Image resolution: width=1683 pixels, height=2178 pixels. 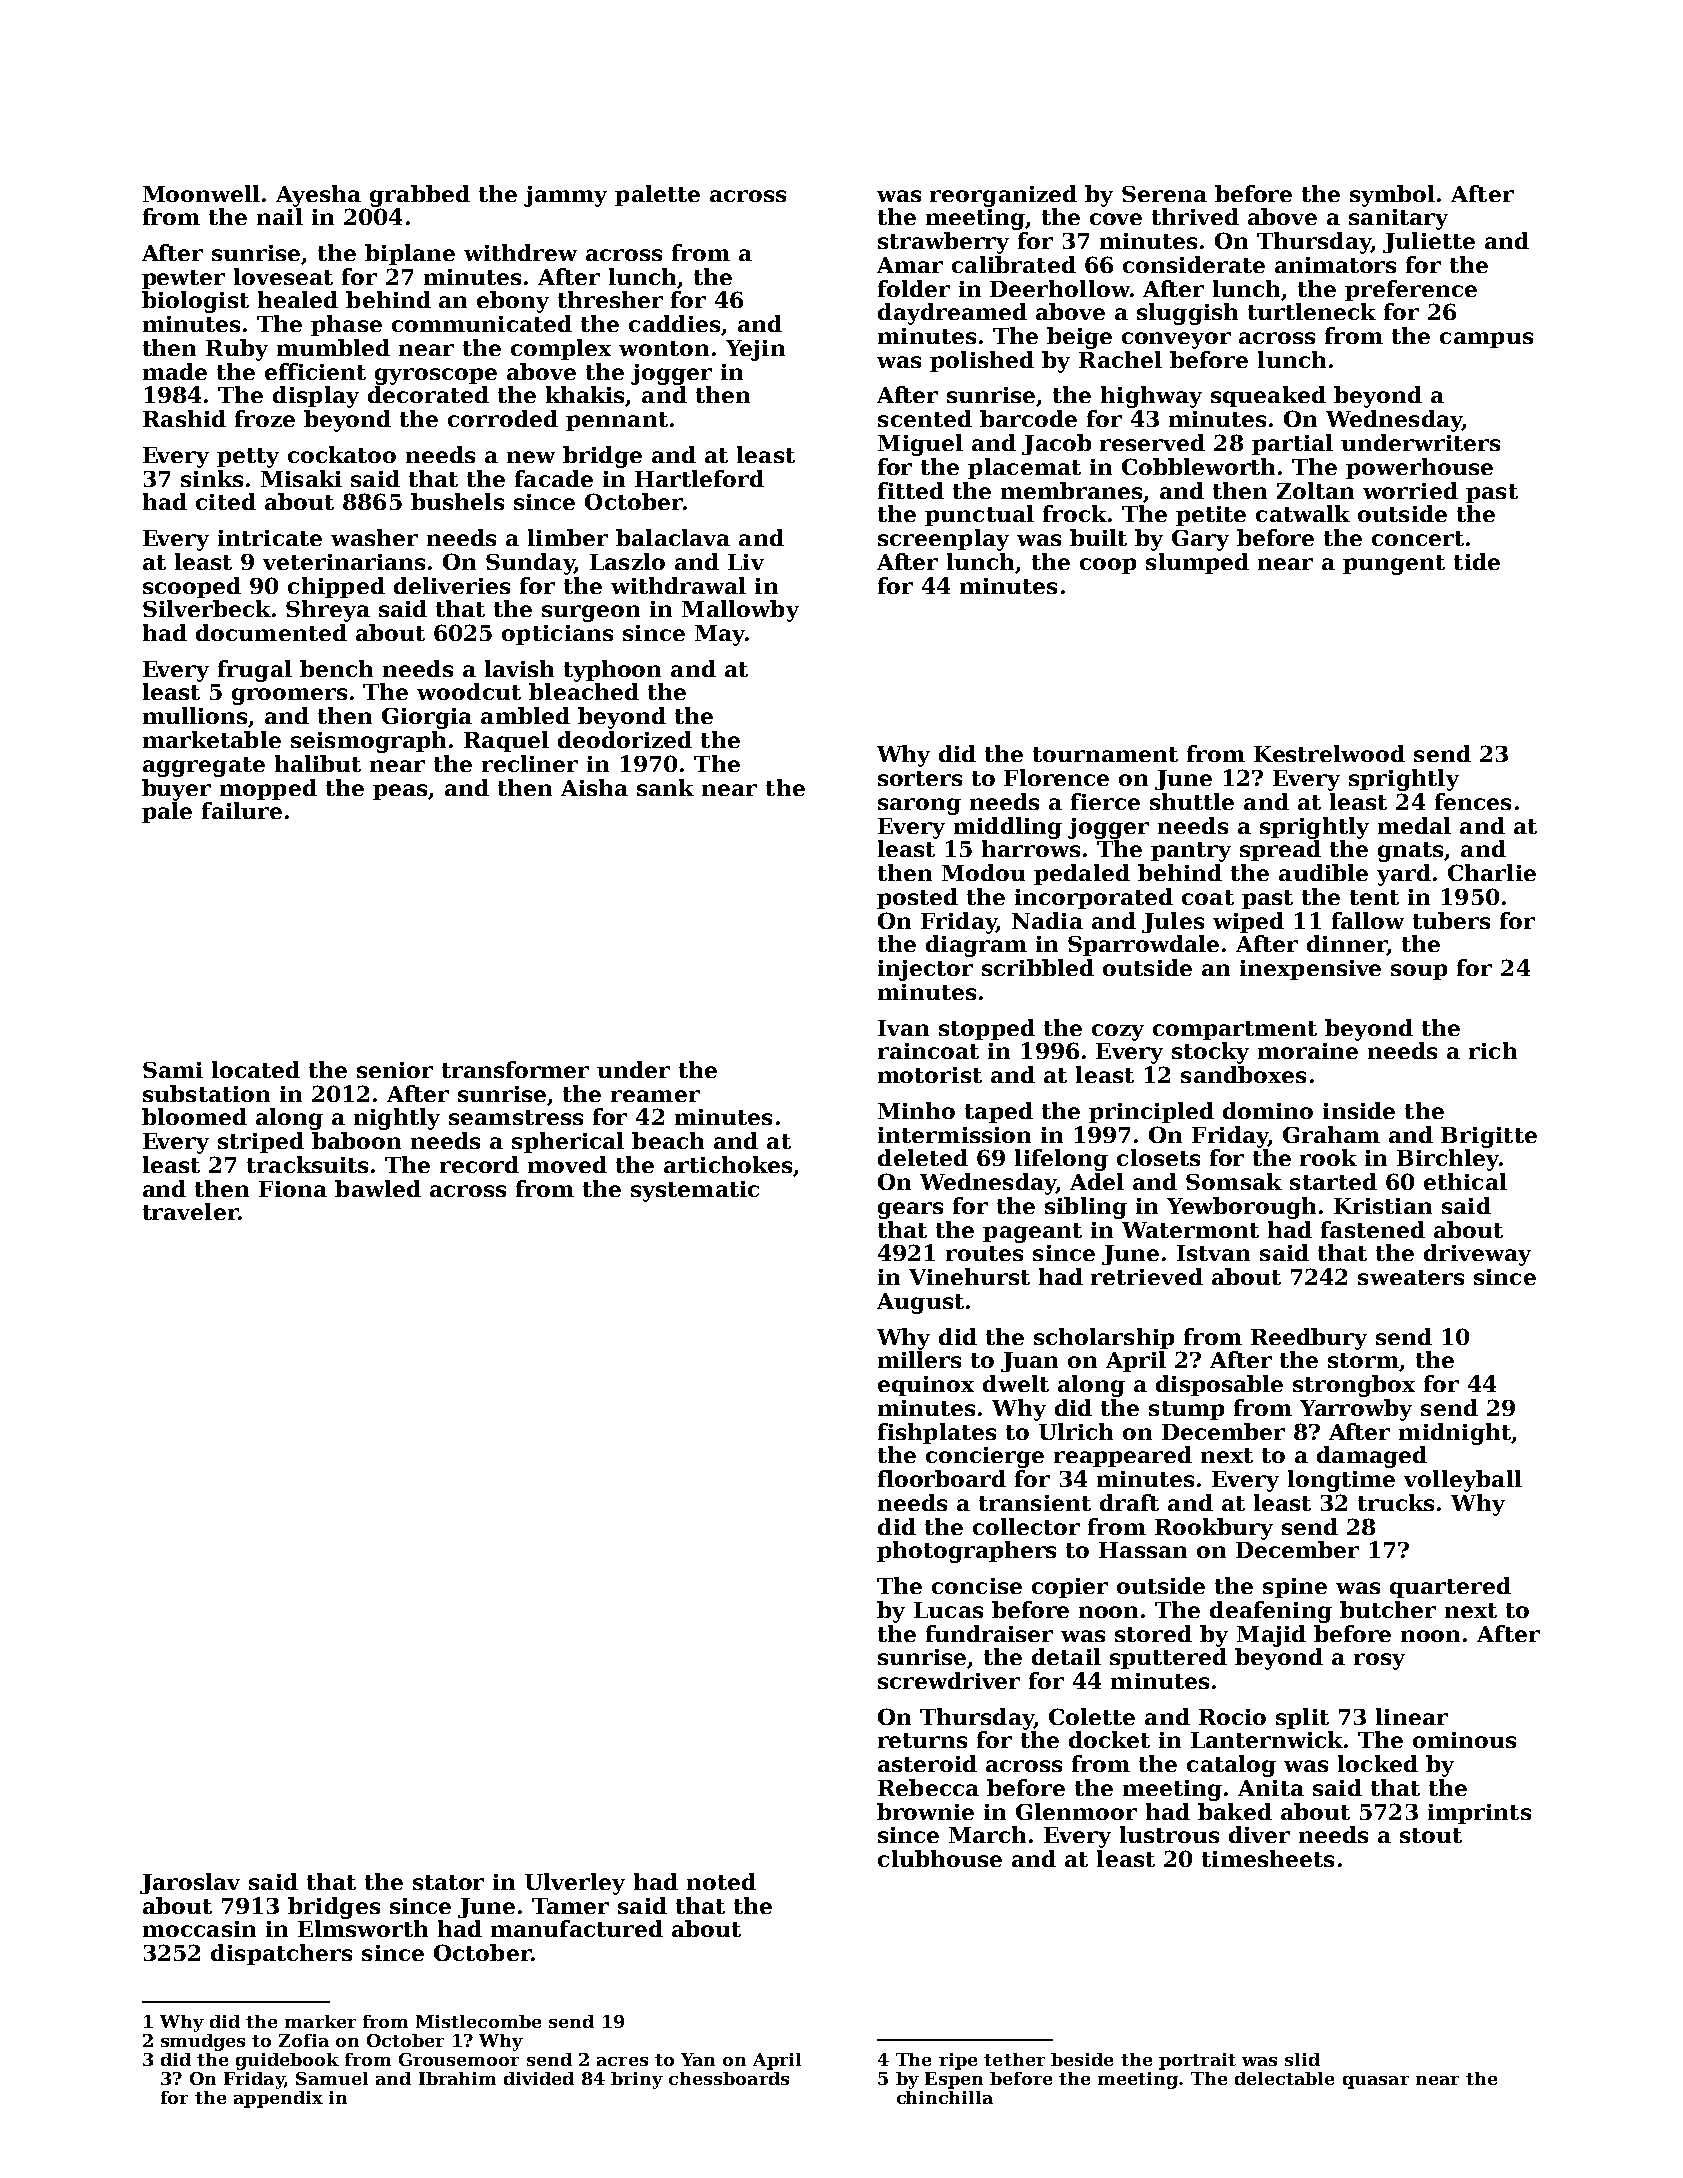 I want to click on ominous, so click(x=1464, y=1740).
